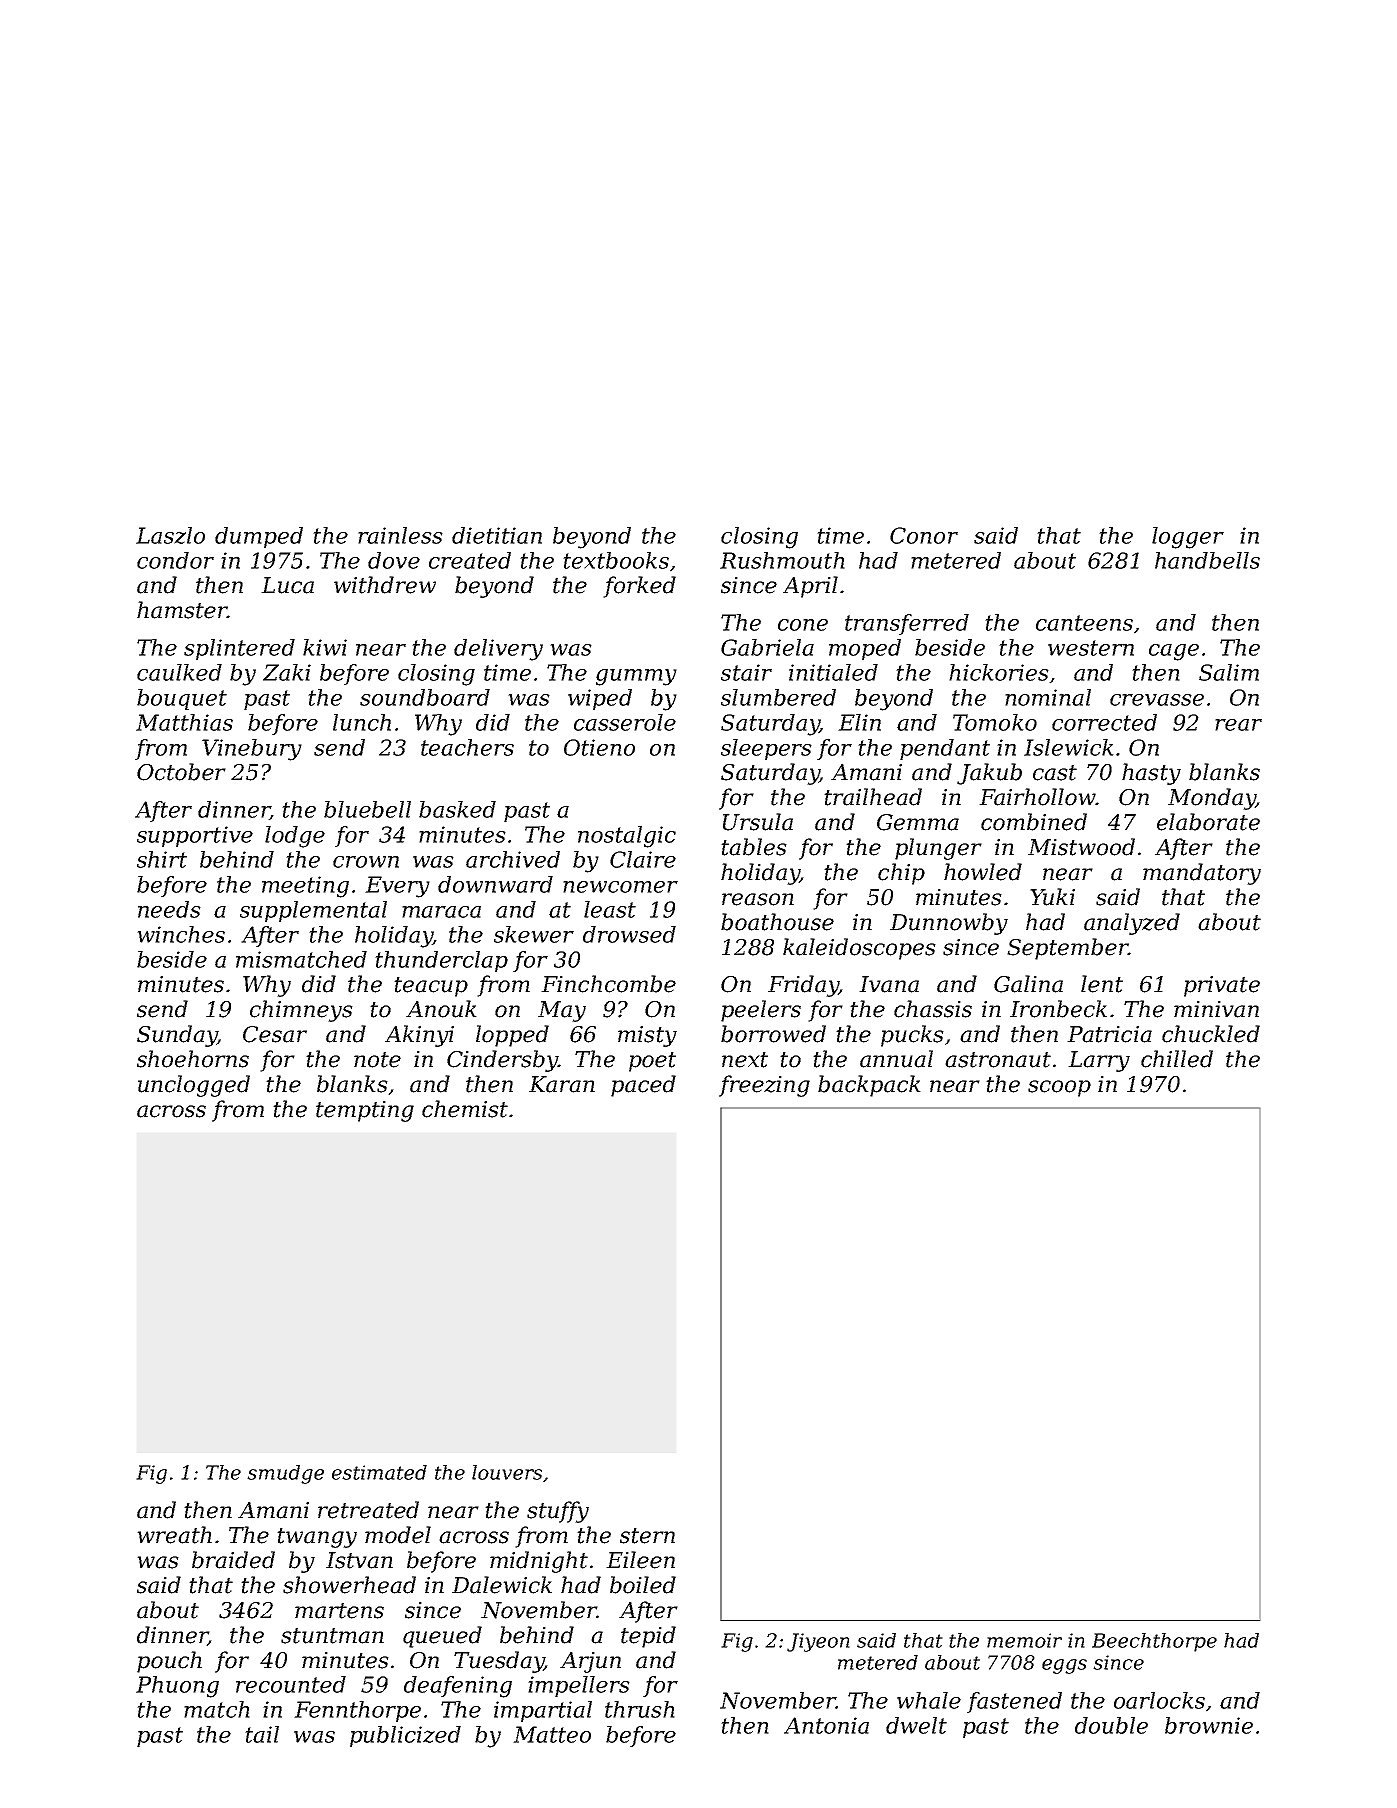 The height and width of the page is (1808, 1397). Describe the element at coordinates (865, 649) in the page. I see `moped` at that location.
